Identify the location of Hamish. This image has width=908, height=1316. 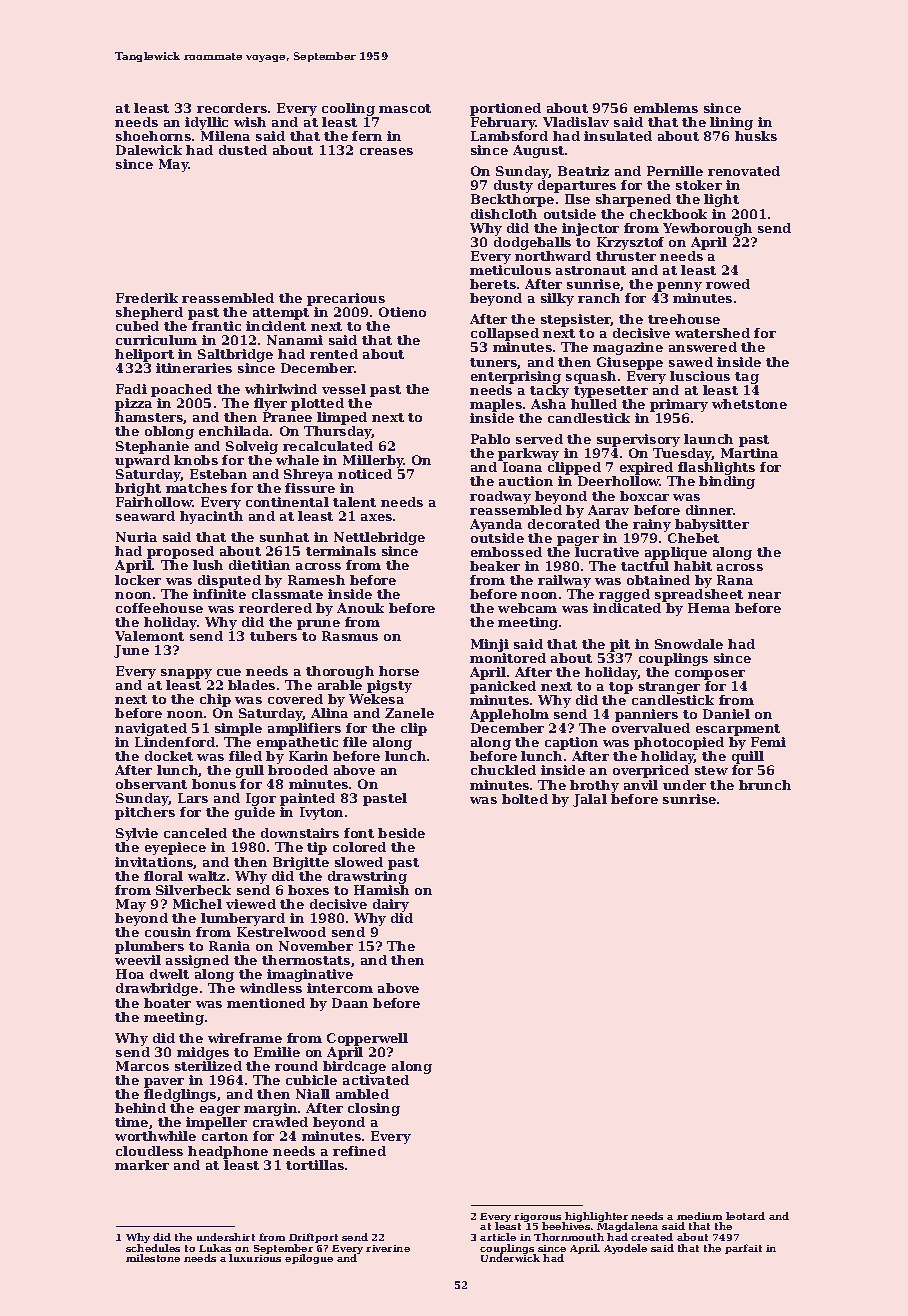
(381, 890).
